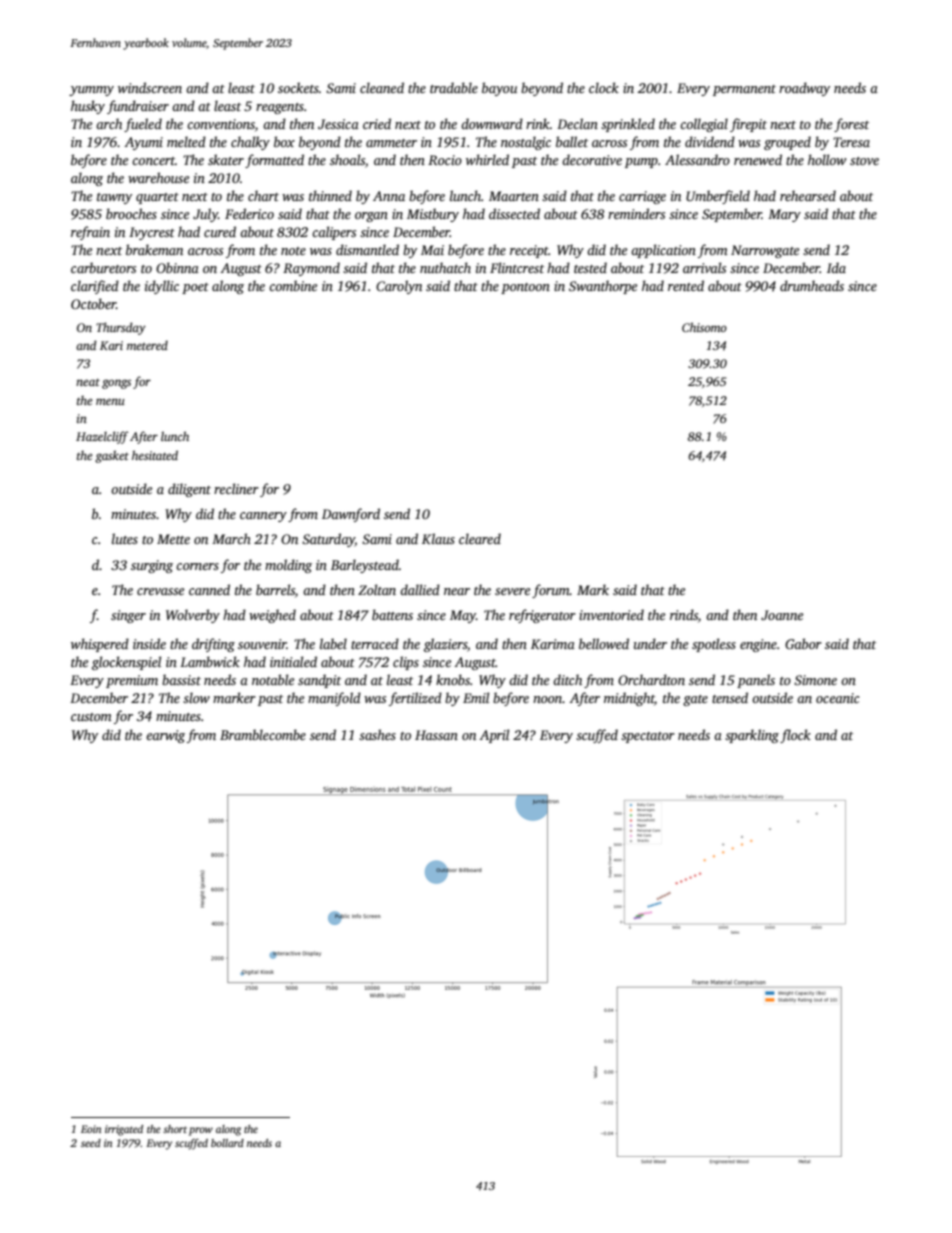 The image size is (952, 1233). I want to click on earwig, so click(165, 736).
